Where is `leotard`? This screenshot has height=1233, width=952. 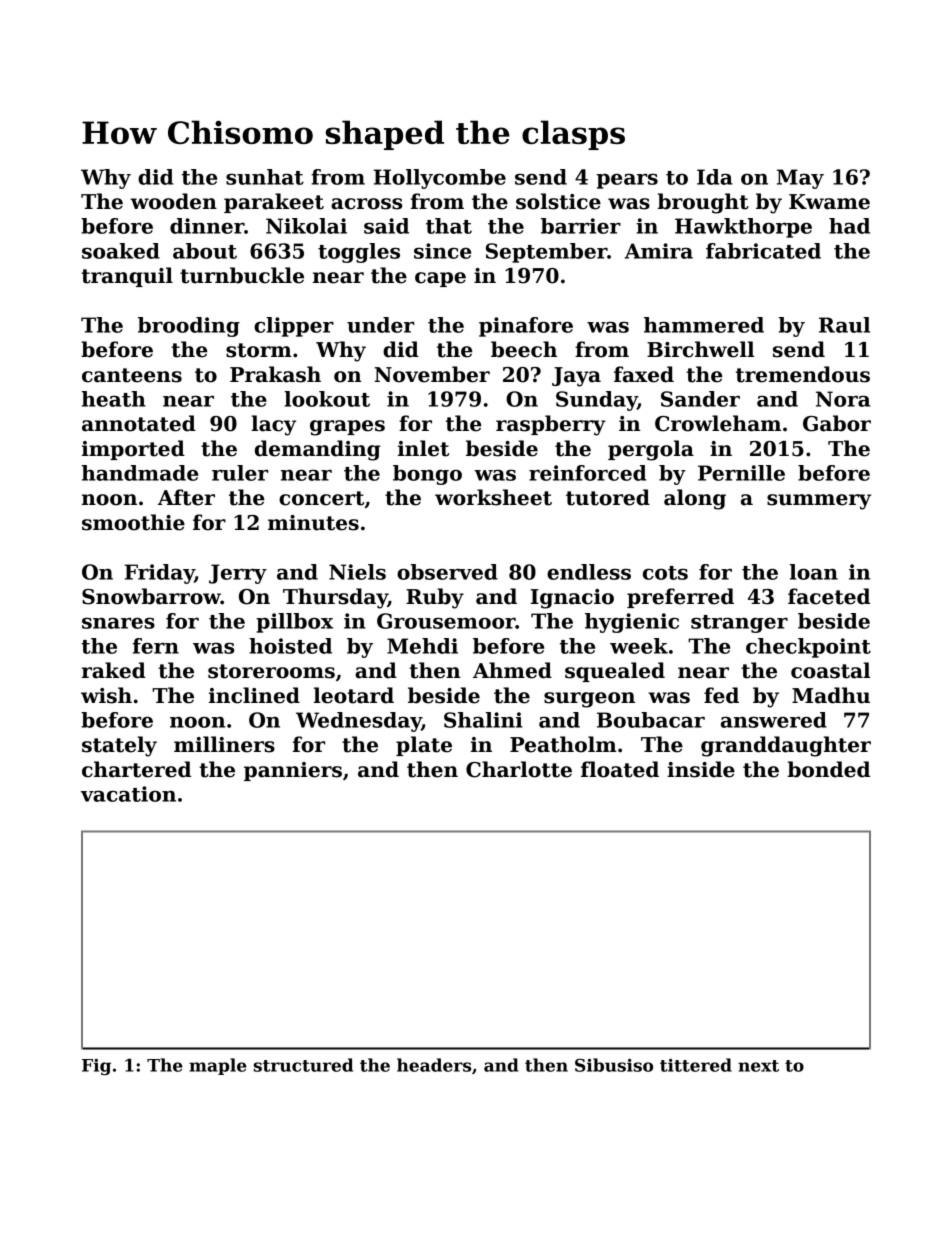 leotard is located at coordinates (354, 695).
